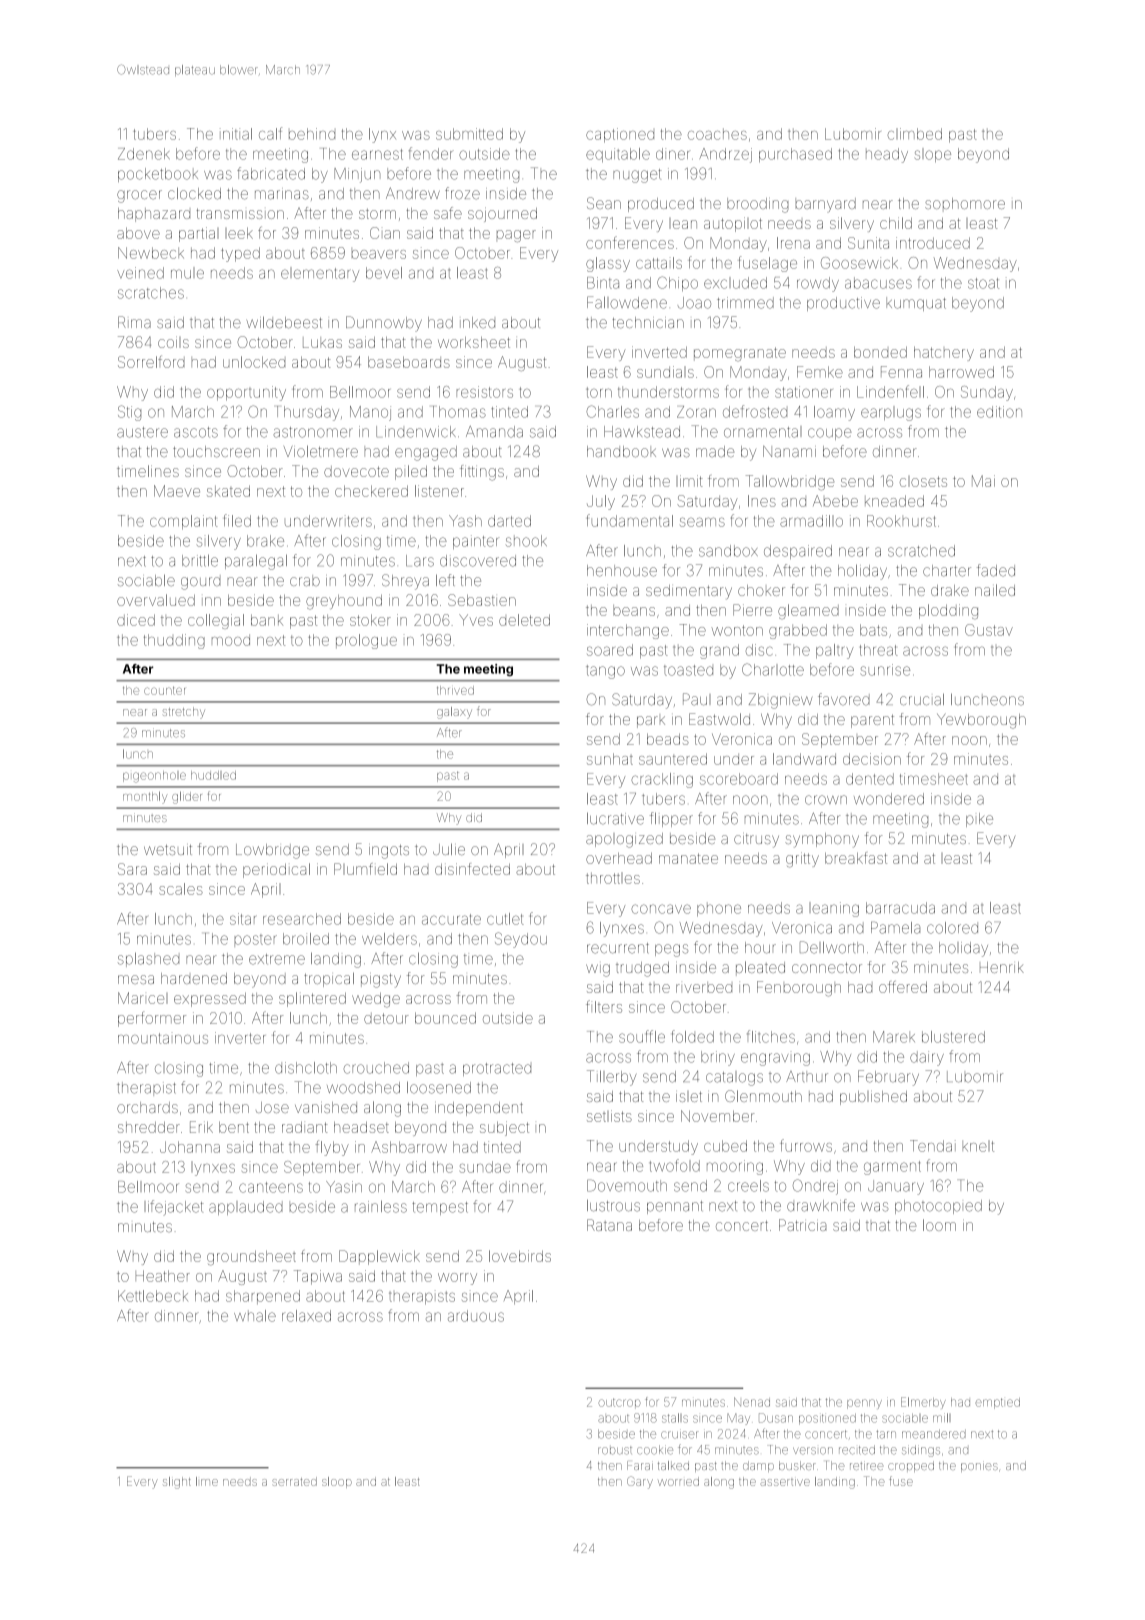 This document has height=1620, width=1145. What do you see at coordinates (674, 1165) in the document?
I see `twofold` at bounding box center [674, 1165].
